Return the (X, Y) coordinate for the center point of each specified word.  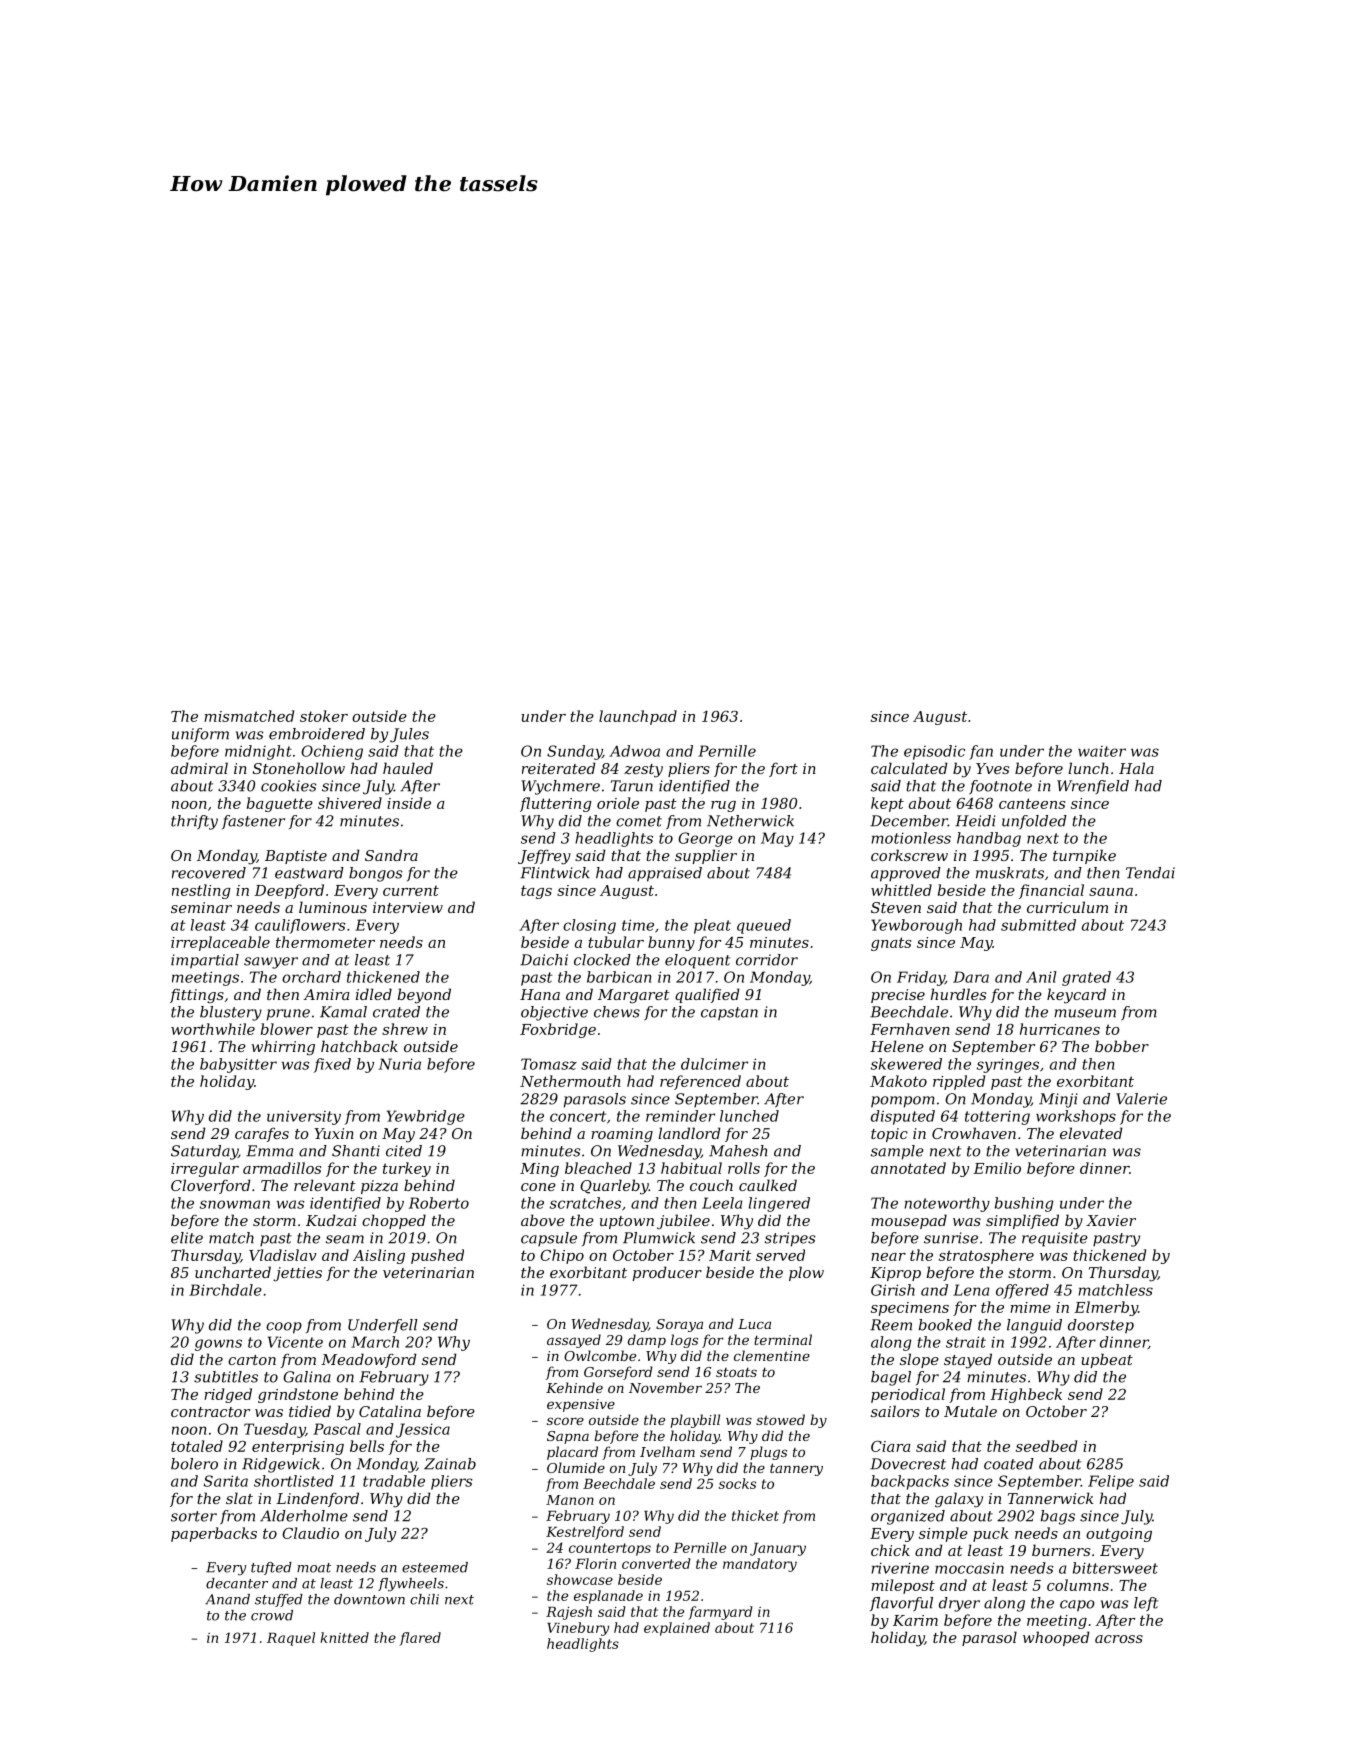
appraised (665, 874)
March (375, 1342)
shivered (350, 803)
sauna (1111, 892)
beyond (424, 996)
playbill (695, 1421)
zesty (643, 771)
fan (981, 752)
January (778, 1549)
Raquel (291, 1639)
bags (1058, 1517)
